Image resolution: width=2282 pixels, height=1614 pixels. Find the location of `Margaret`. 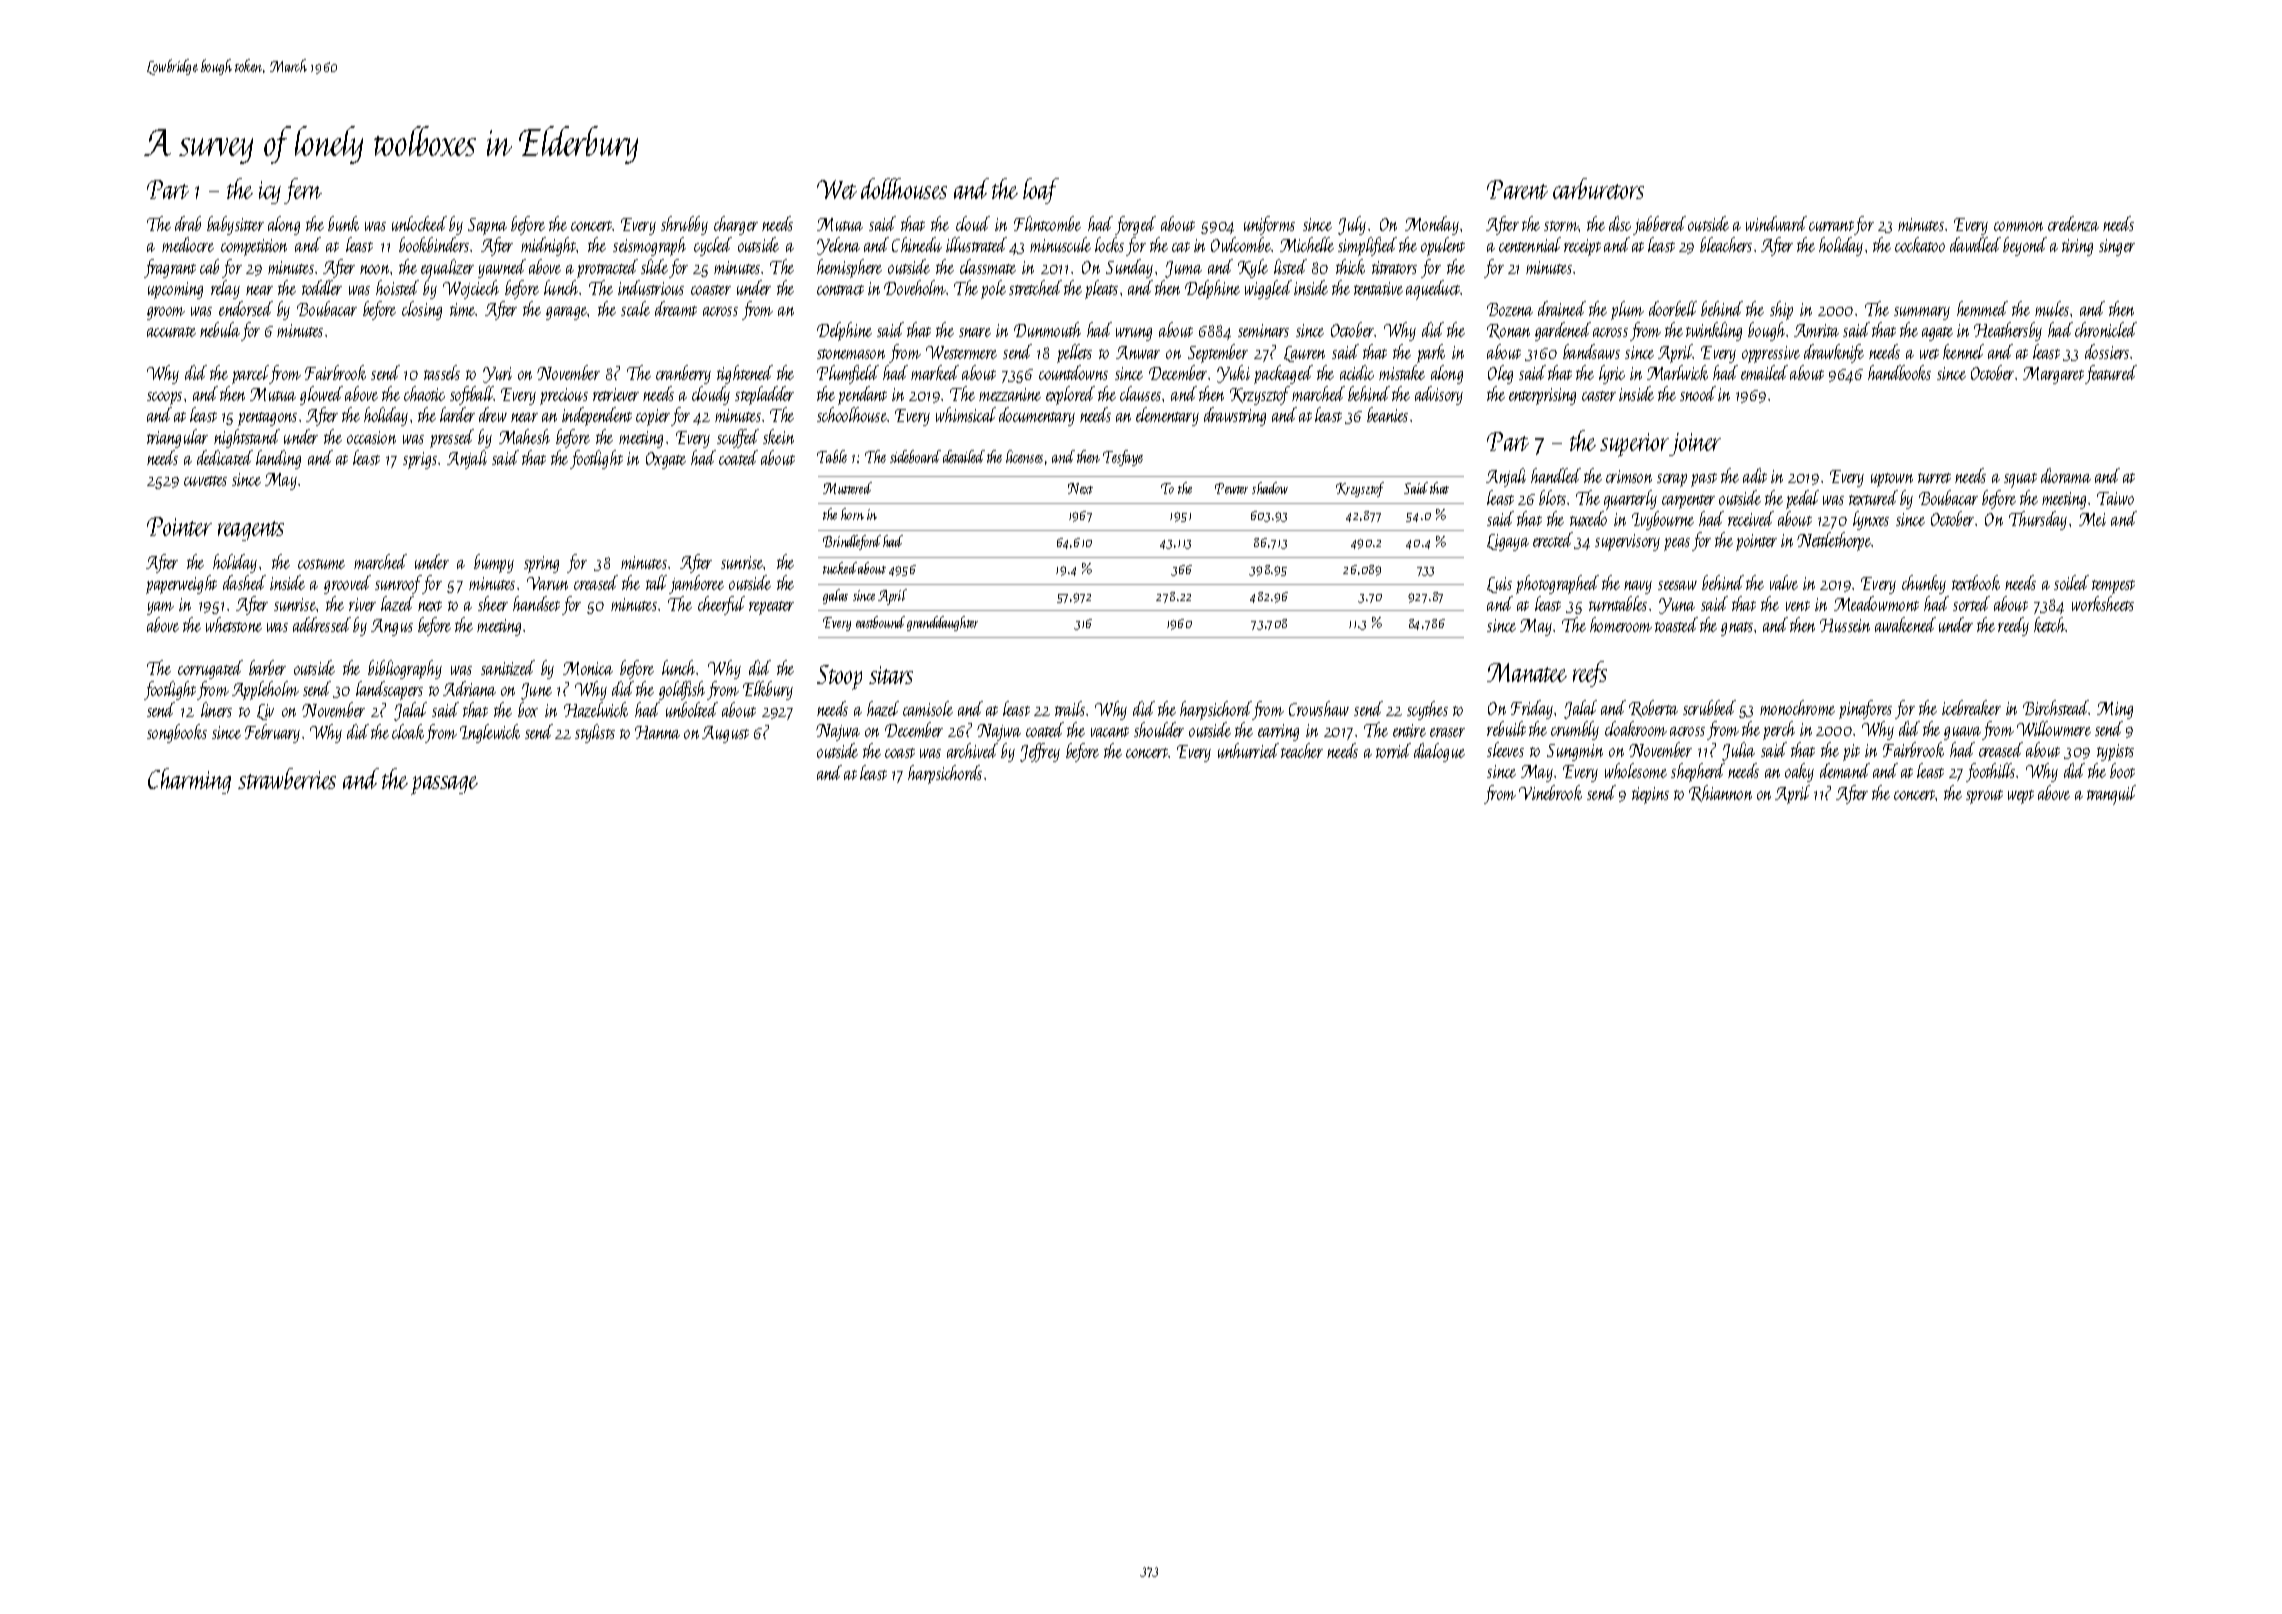

Margaret is located at coordinates (2053, 375).
